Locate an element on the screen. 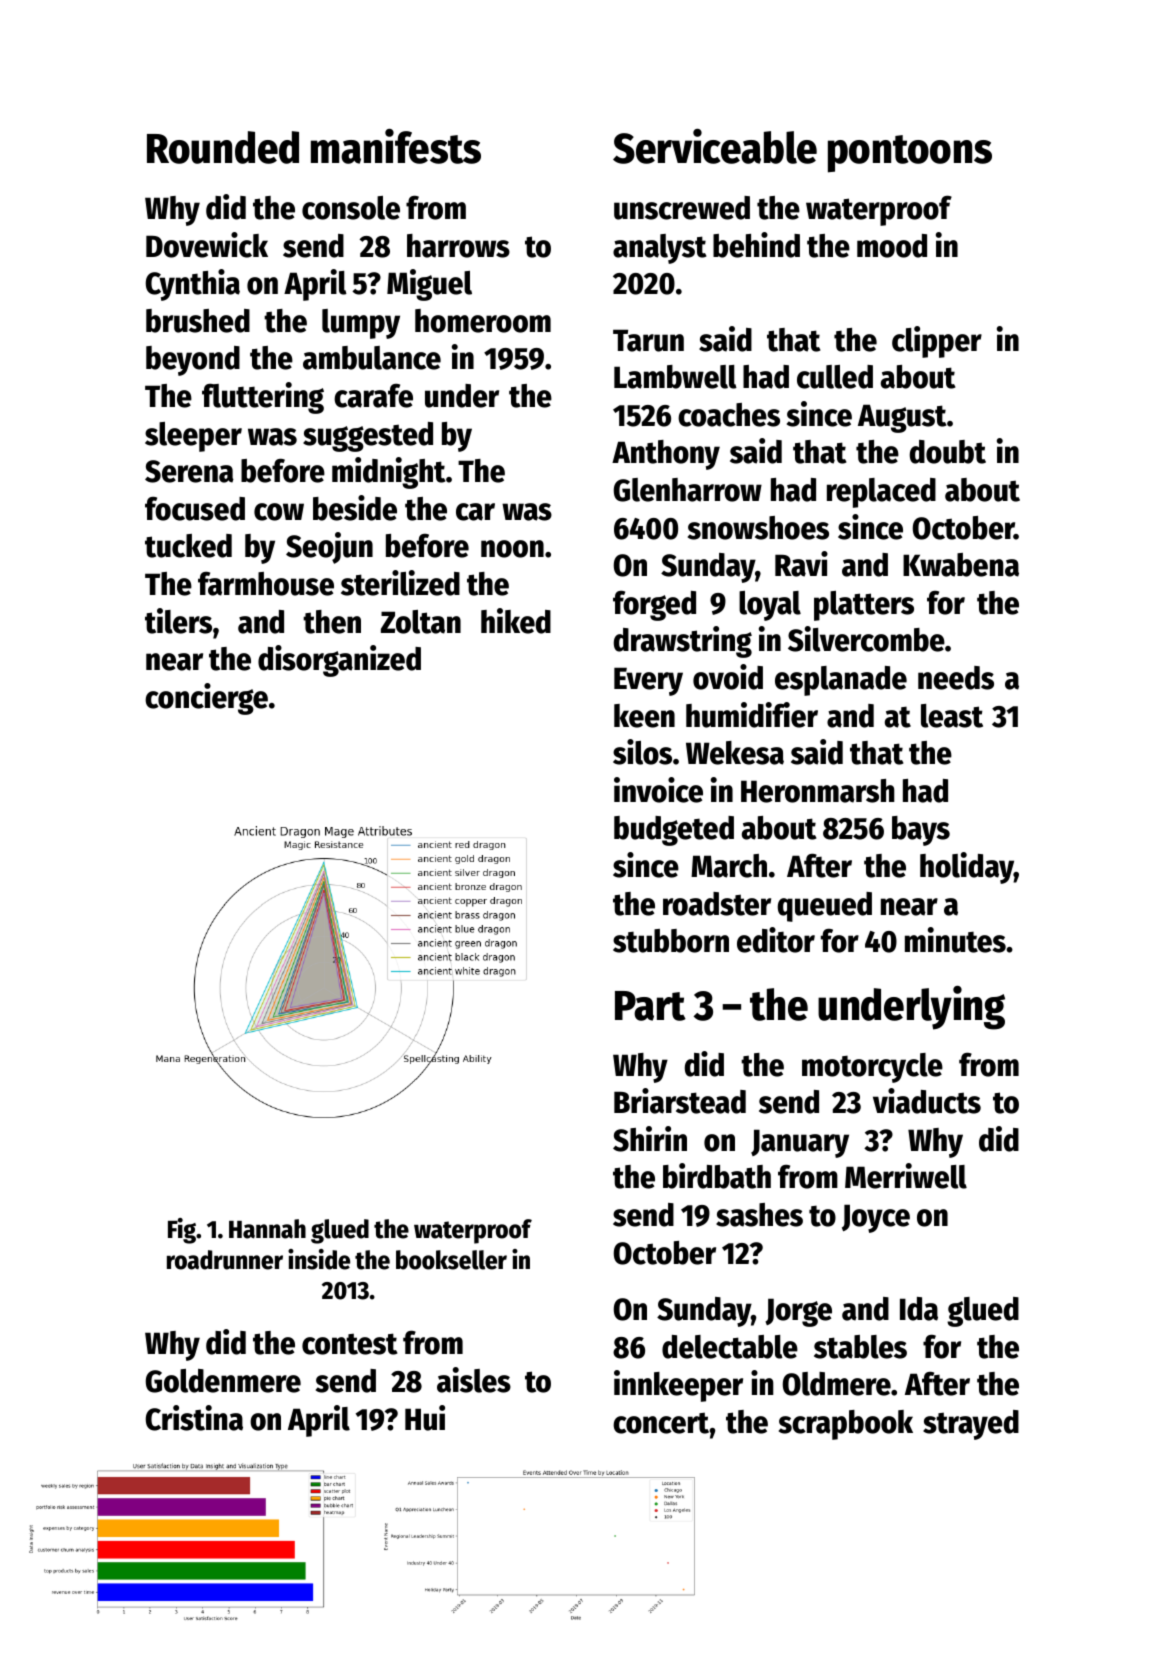  concierge is located at coordinates (206, 699).
